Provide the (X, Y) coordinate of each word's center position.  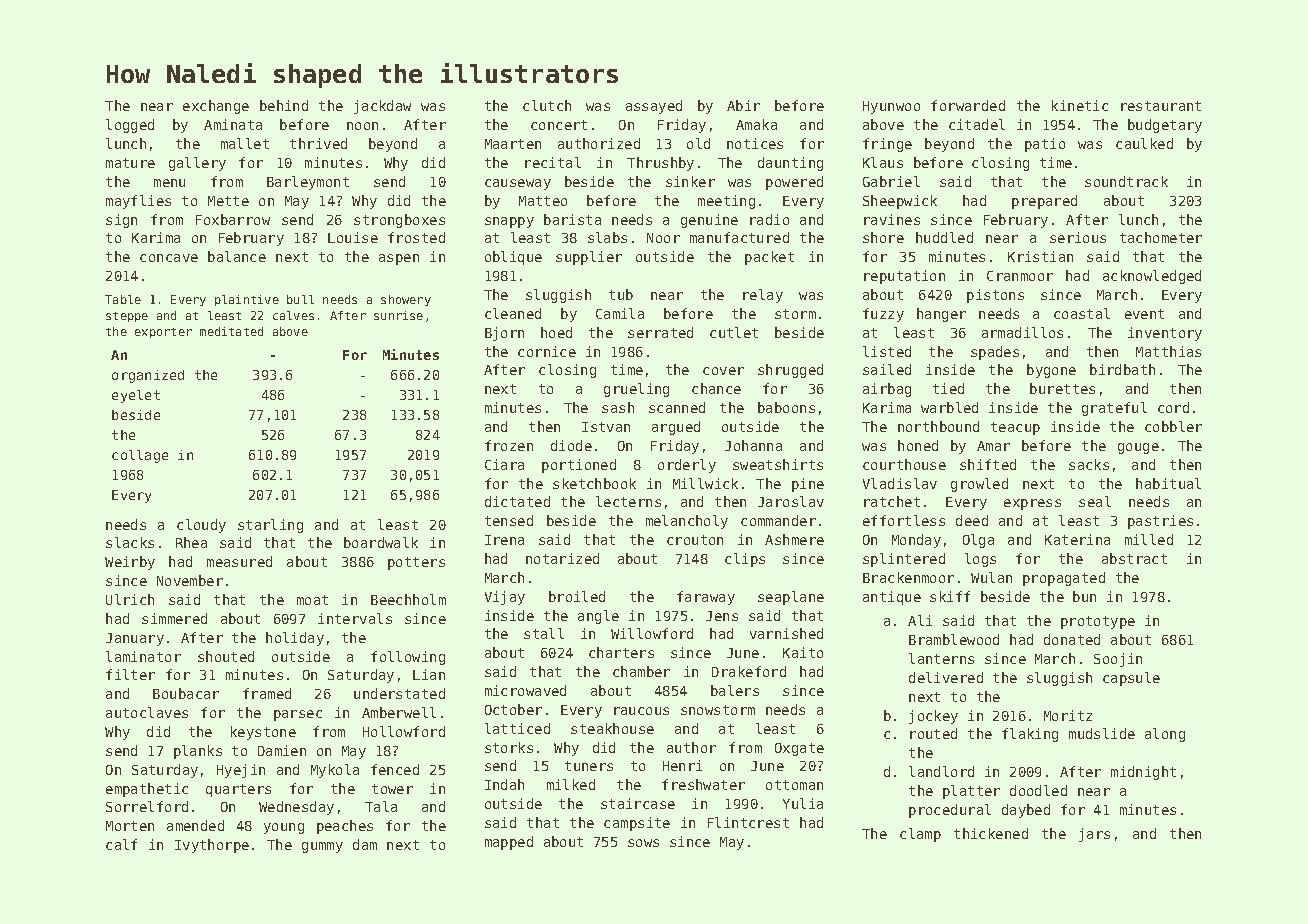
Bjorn (504, 334)
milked (571, 784)
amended (195, 825)
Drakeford (749, 671)
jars (1094, 835)
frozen (509, 445)
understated (399, 693)
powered (794, 183)
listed (887, 351)
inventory (1165, 334)
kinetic (1080, 105)
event (1144, 314)
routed (933, 733)
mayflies (138, 202)
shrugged (790, 371)
